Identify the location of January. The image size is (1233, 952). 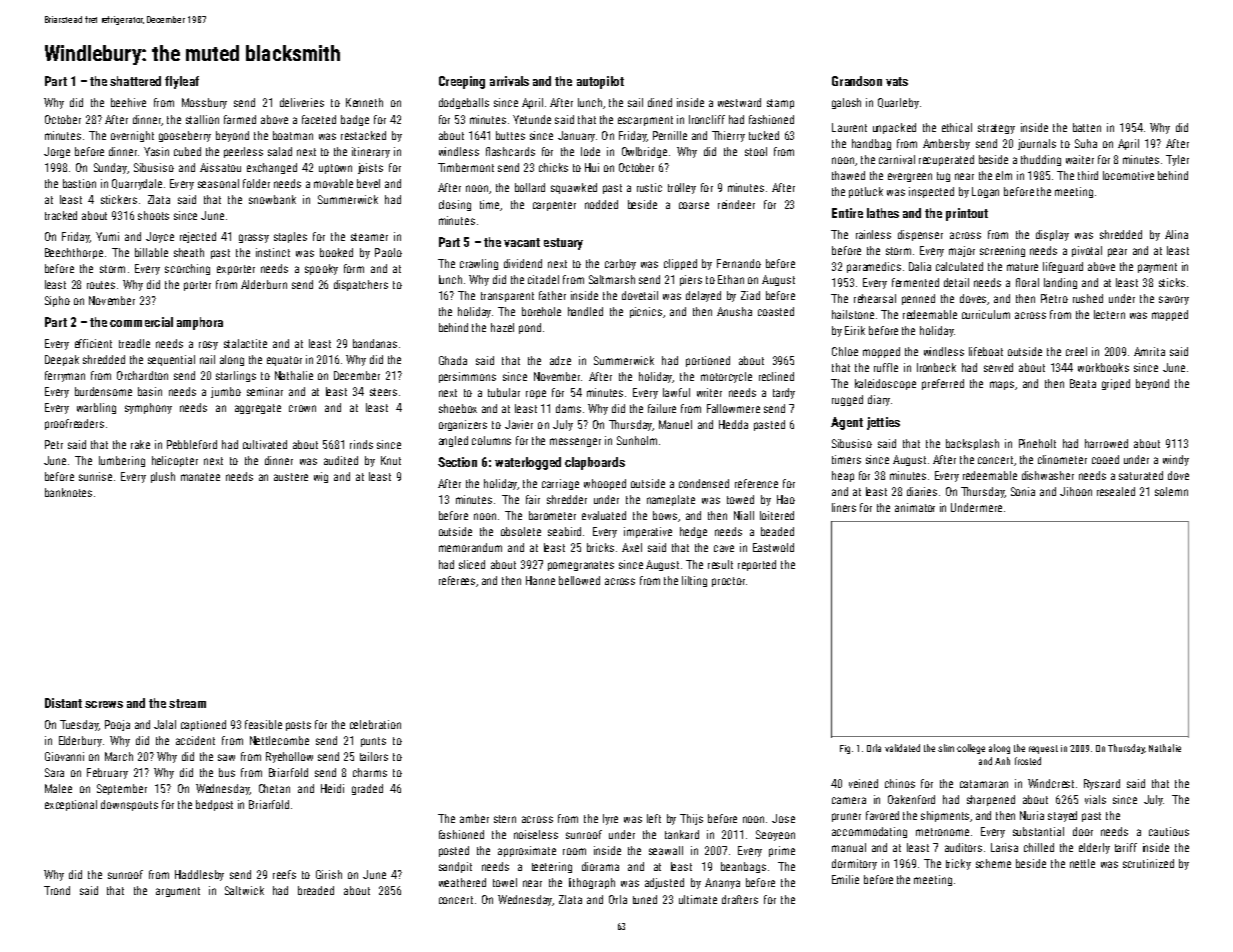
(576, 136).
